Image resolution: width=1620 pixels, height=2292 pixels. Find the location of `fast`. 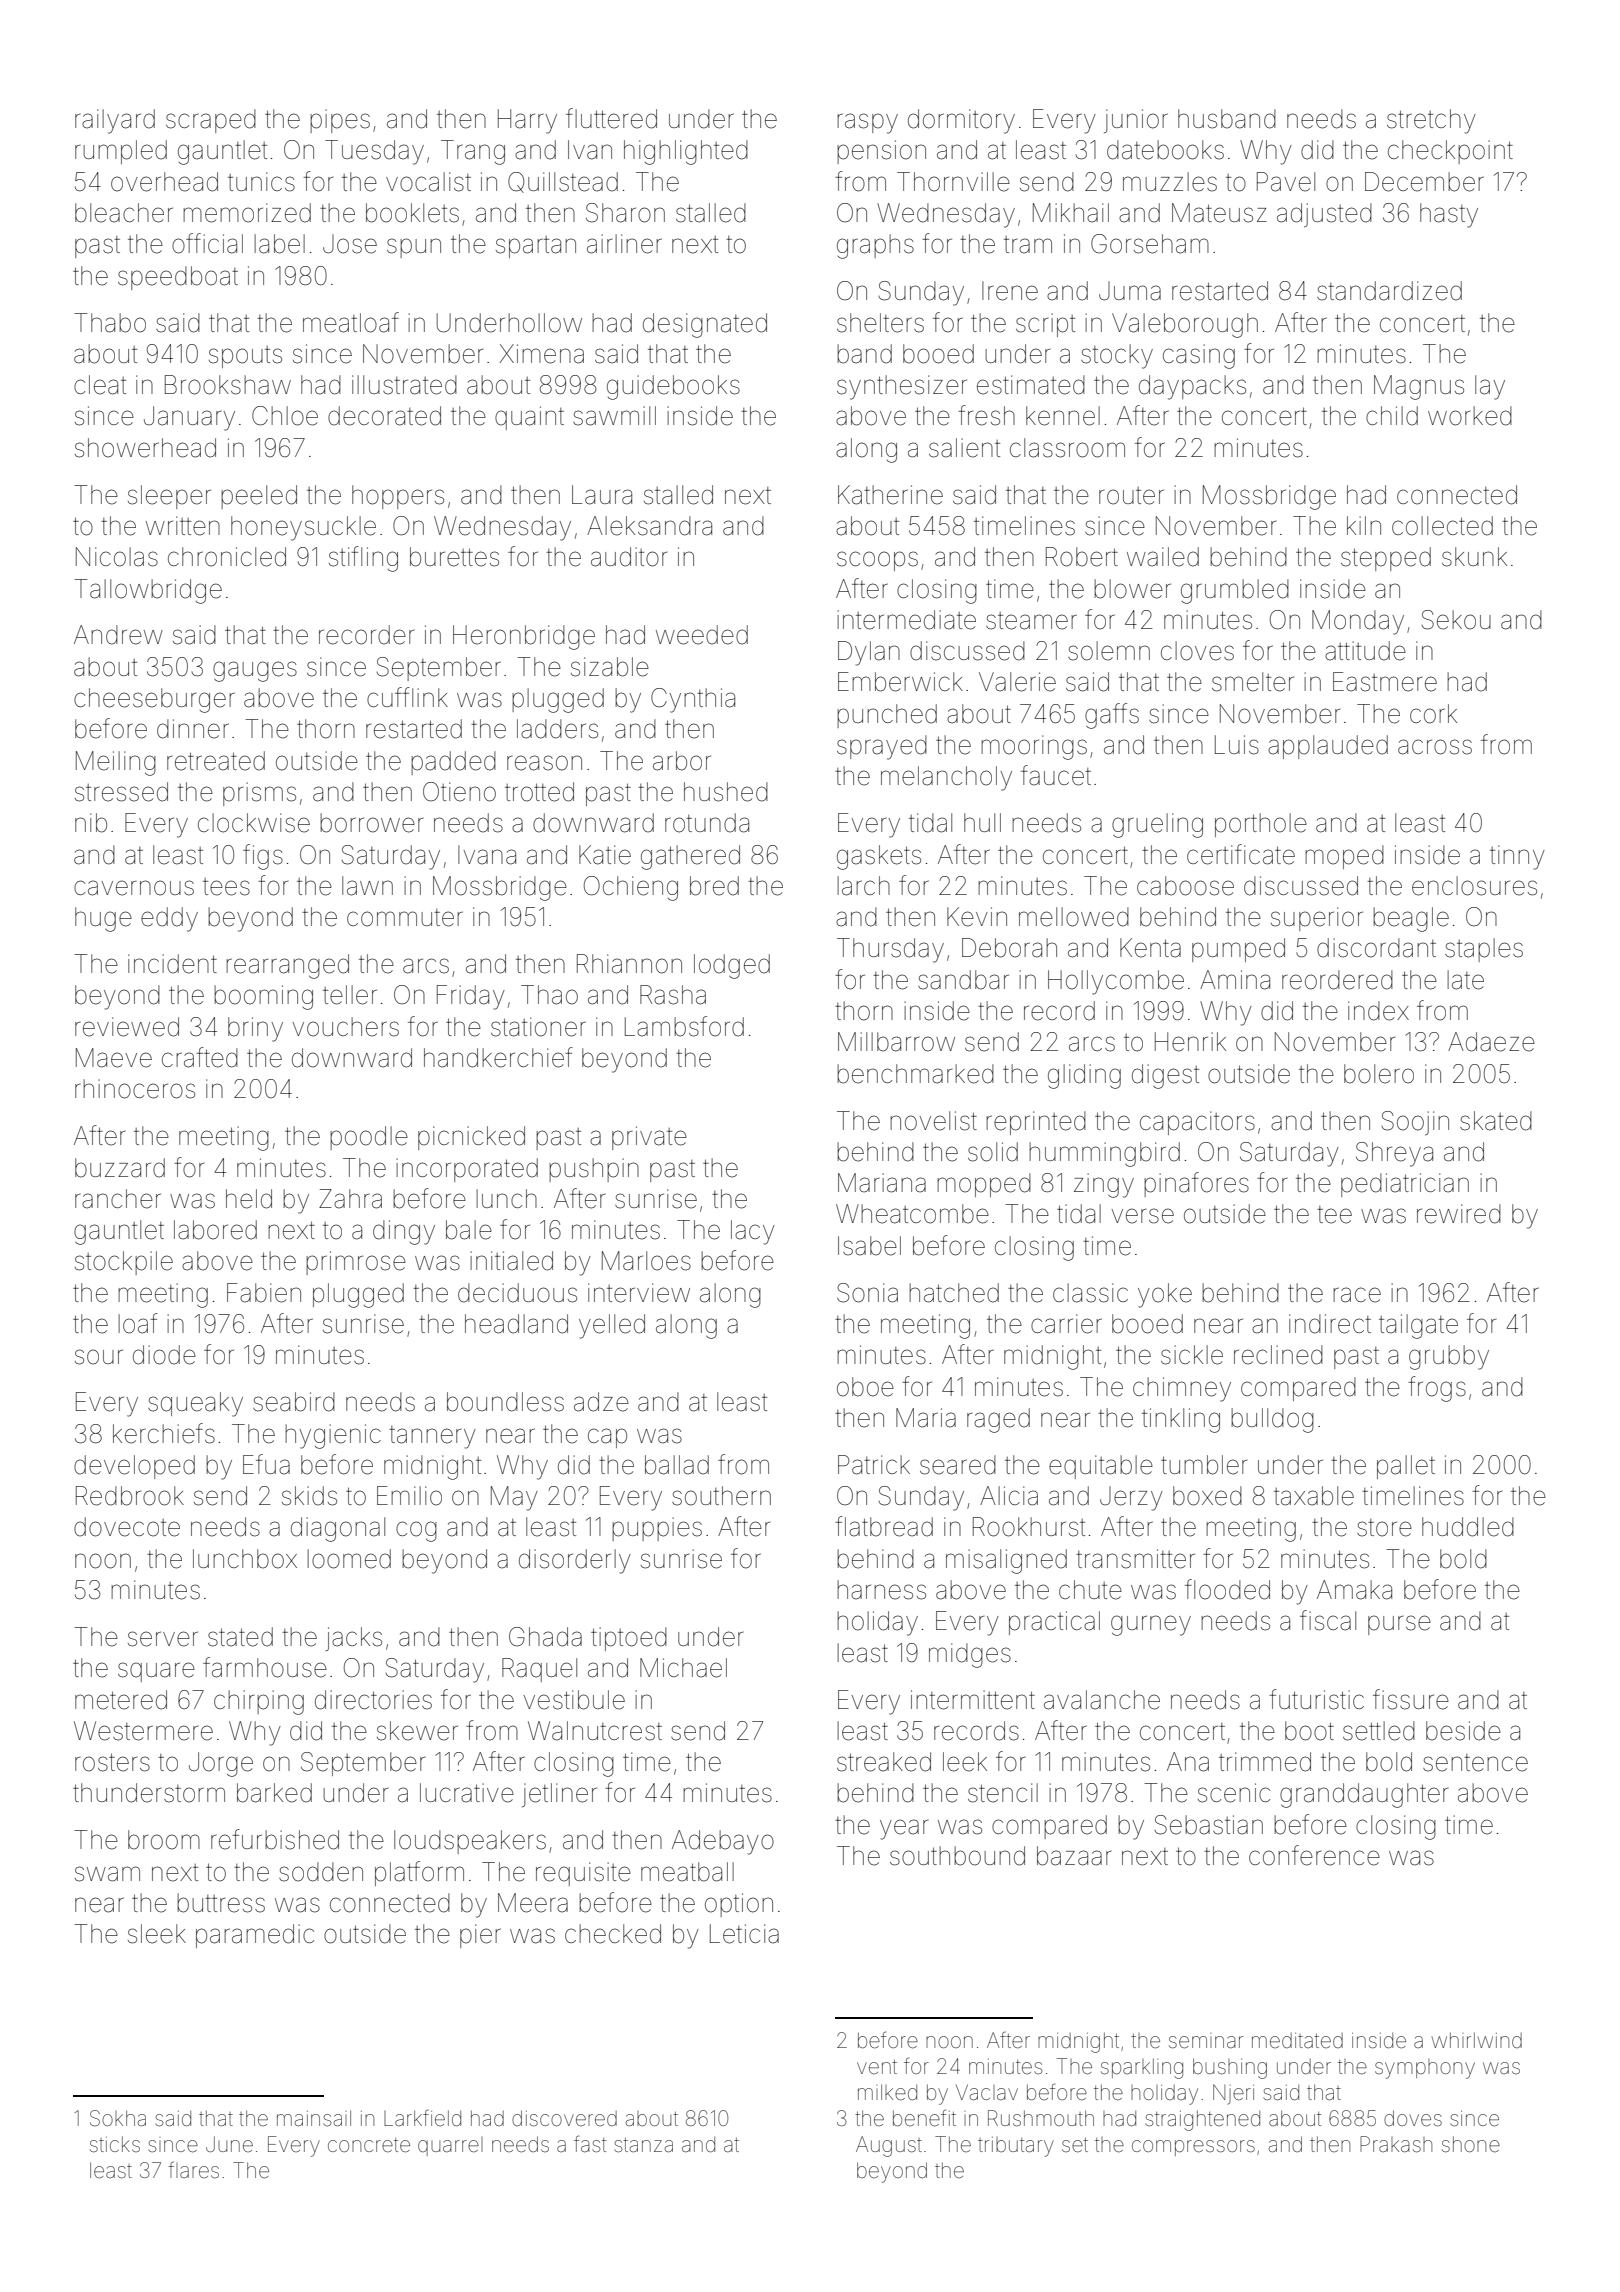

fast is located at coordinates (590, 2143).
